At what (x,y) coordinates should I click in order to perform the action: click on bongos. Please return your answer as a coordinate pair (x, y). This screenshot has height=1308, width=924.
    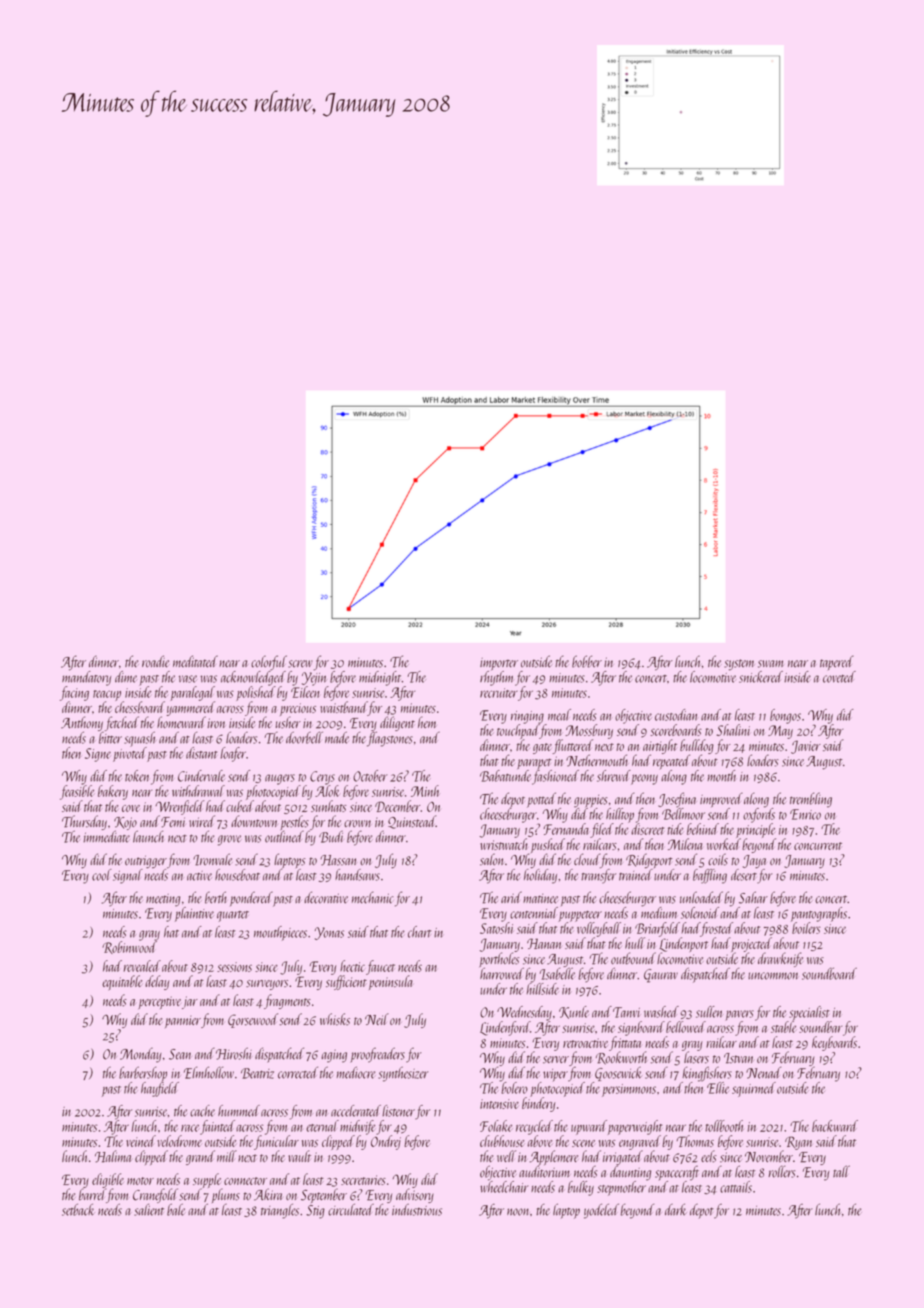
    Looking at the image, I should click on (785, 716).
